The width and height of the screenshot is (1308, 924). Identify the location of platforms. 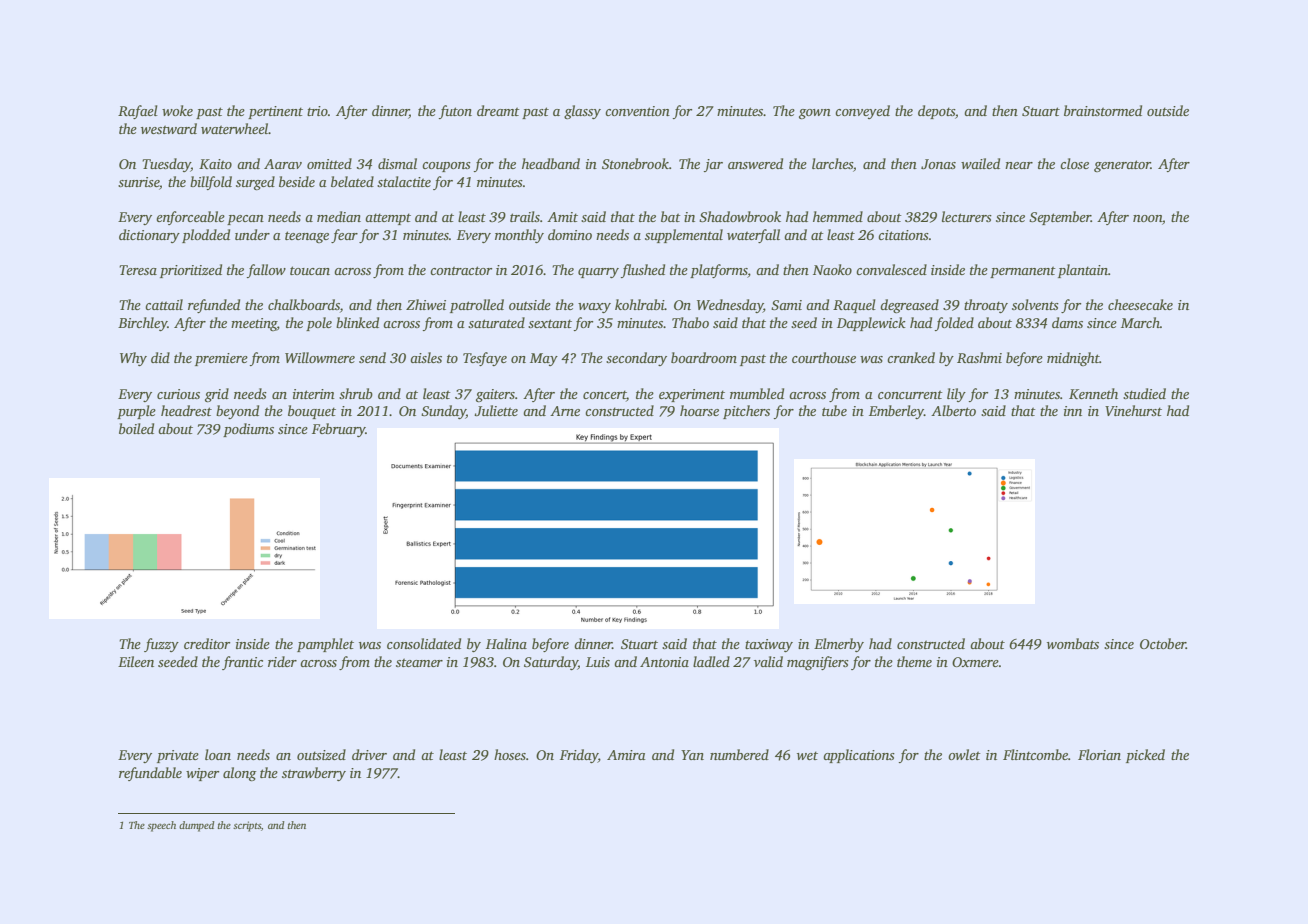
(719, 271).
